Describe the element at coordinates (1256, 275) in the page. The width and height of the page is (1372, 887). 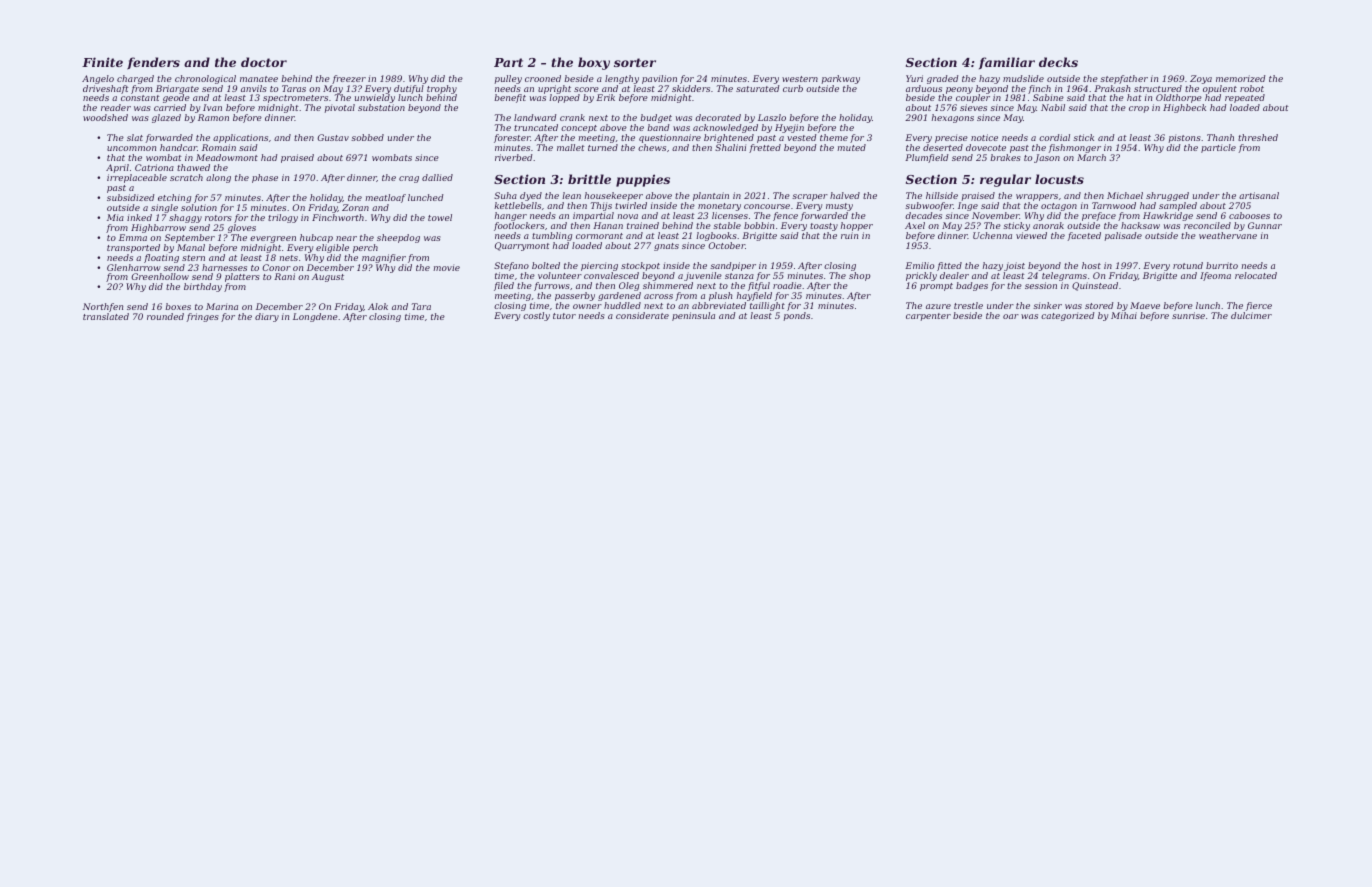
I see `relocated` at that location.
